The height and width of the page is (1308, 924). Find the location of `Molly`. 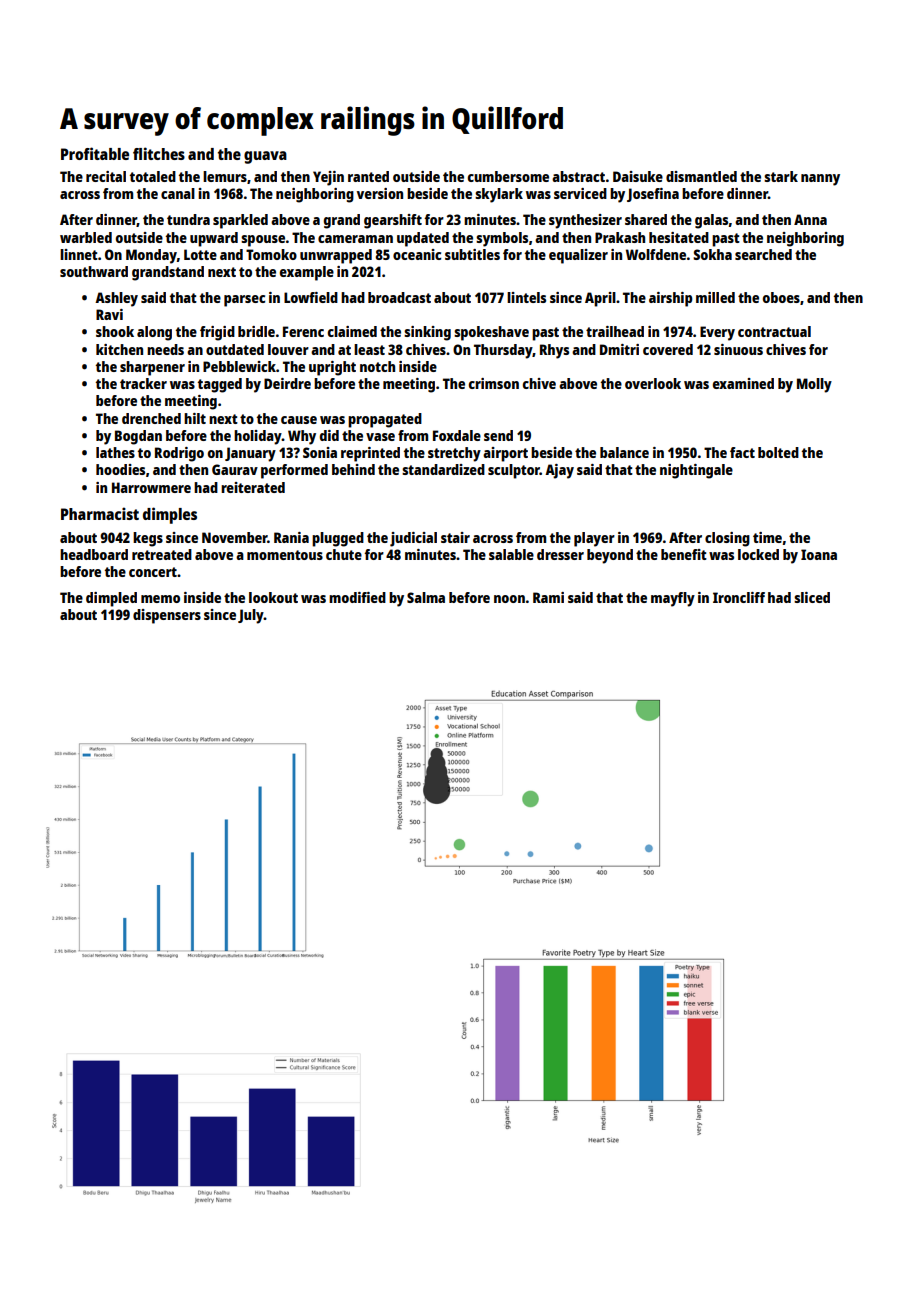

Molly is located at coordinates (814, 385).
